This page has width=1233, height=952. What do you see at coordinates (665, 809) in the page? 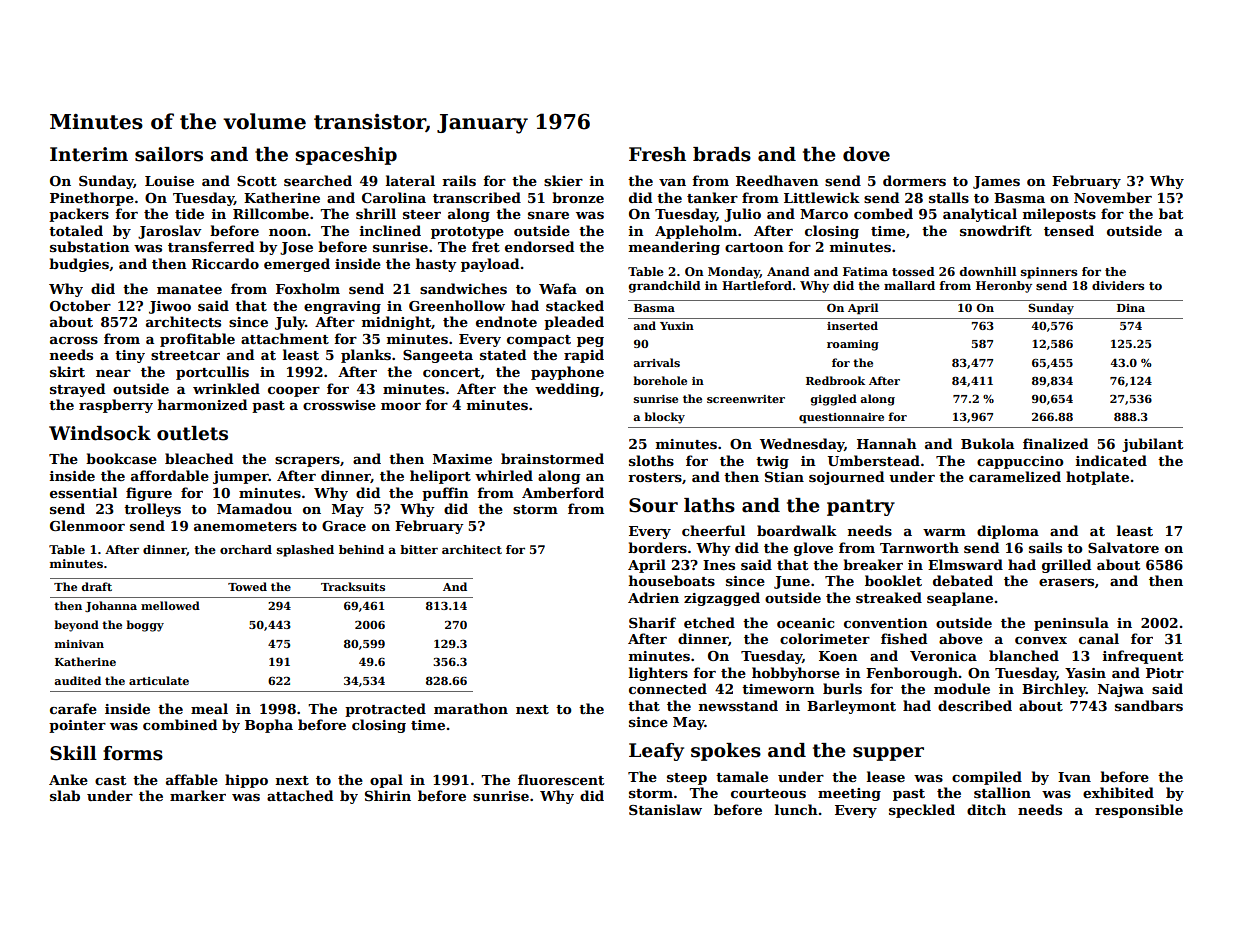
I see `Stanislaw` at bounding box center [665, 809].
